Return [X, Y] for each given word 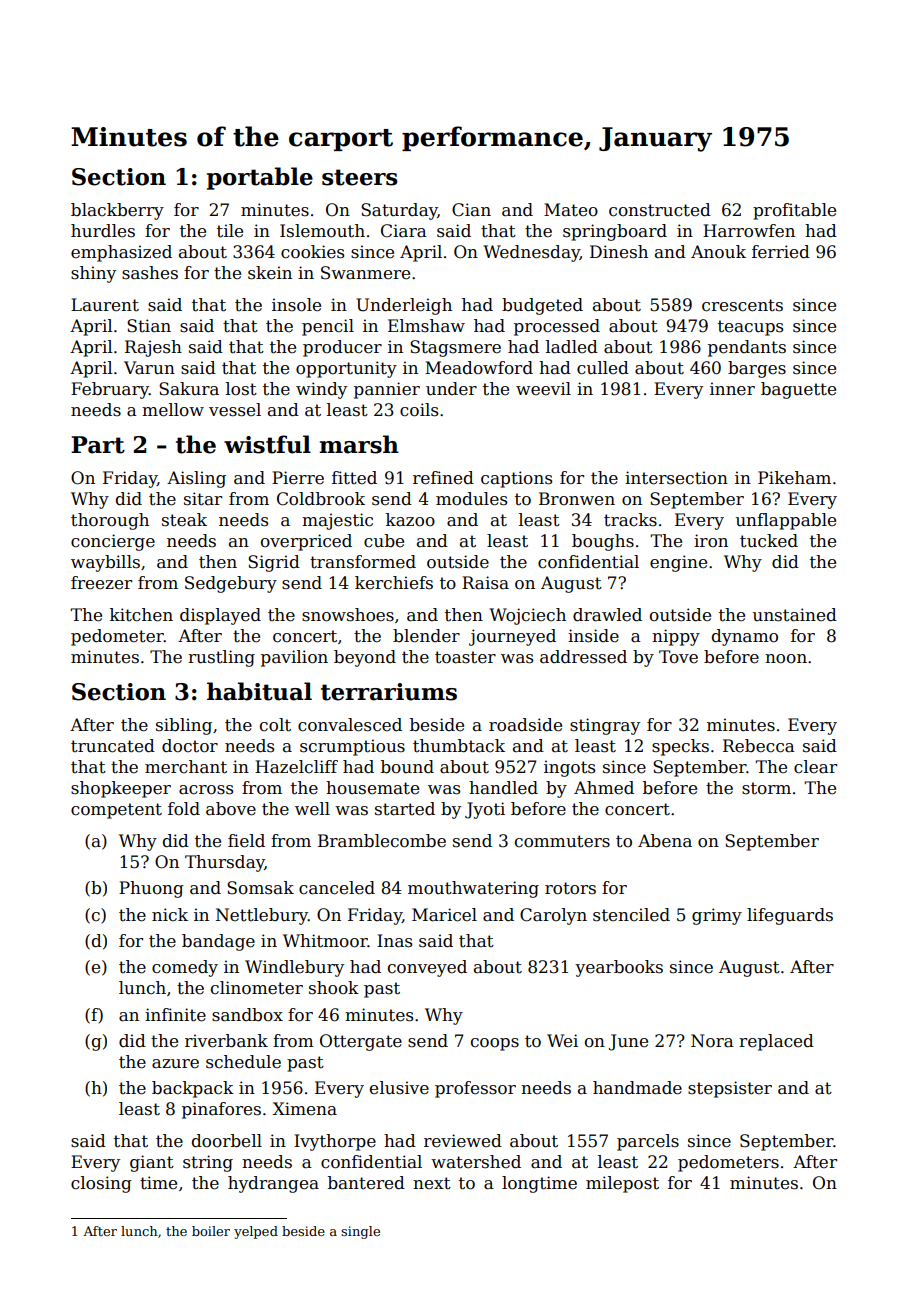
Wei [562, 1041]
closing [101, 1184]
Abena [665, 841]
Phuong [151, 889]
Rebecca [759, 746]
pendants [747, 348]
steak [184, 520]
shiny [93, 274]
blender [426, 636]
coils [419, 410]
